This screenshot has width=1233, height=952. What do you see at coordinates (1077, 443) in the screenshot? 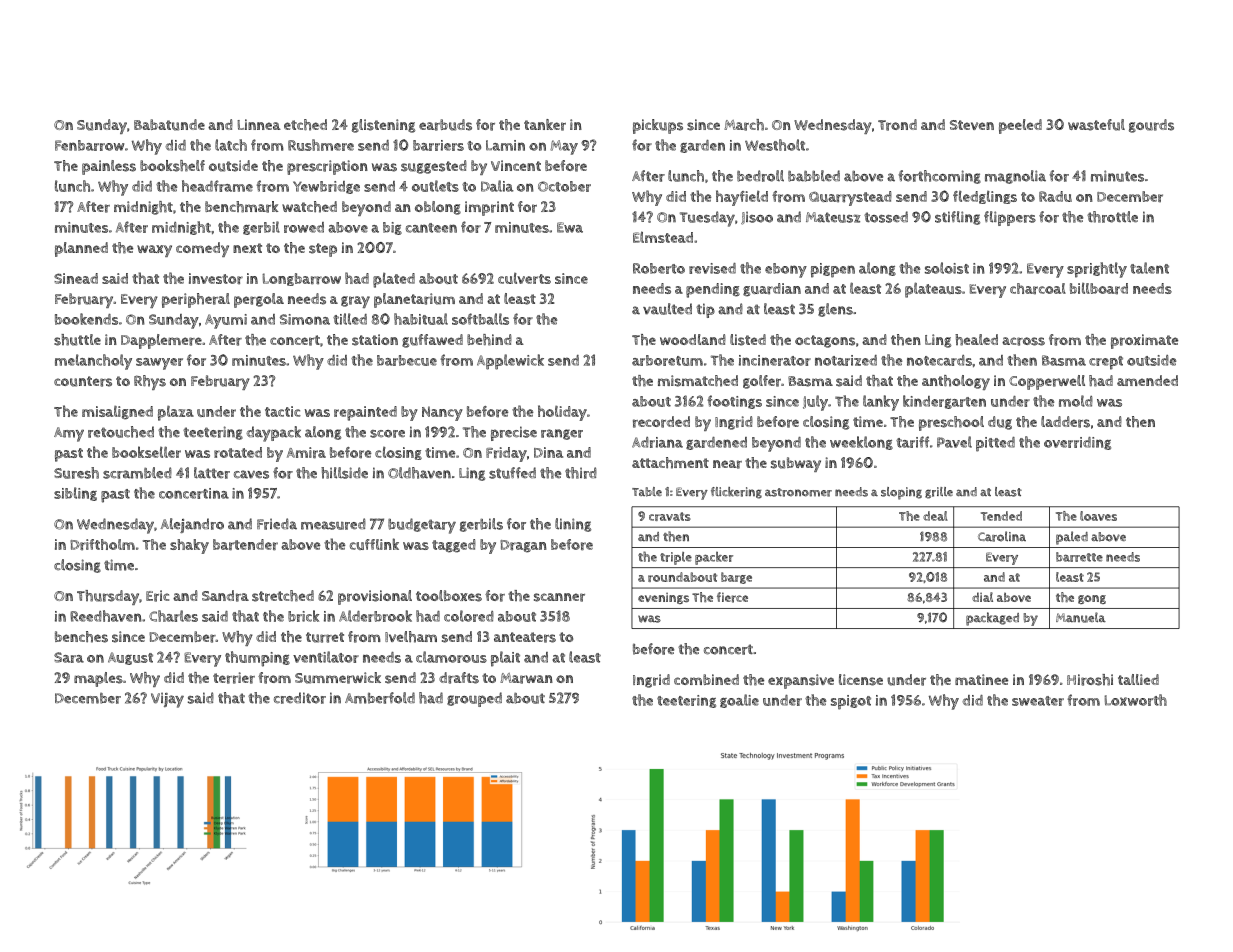
I see `overriding` at bounding box center [1077, 443].
